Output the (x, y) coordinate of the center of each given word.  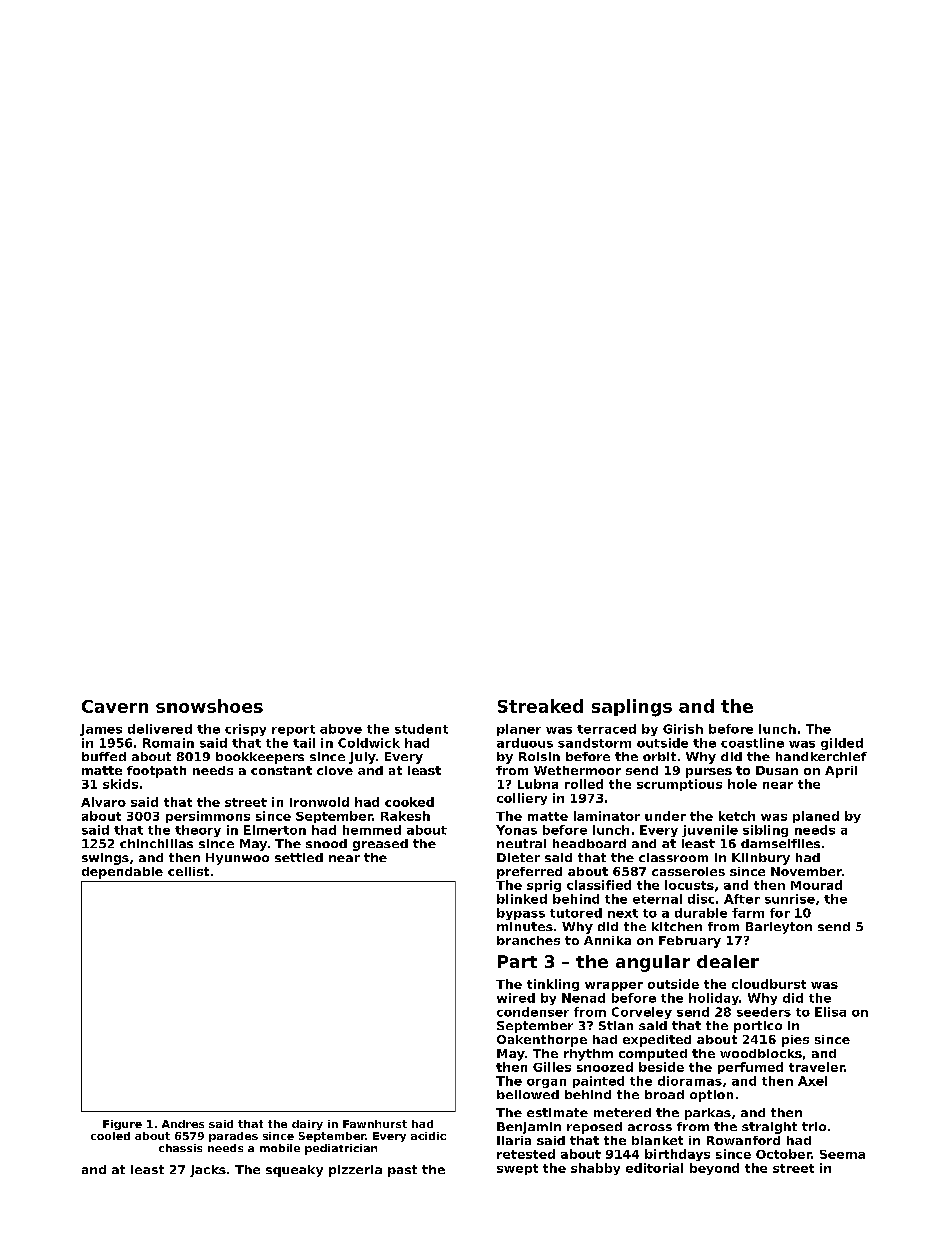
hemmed (372, 830)
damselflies (780, 843)
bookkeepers (260, 758)
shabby (595, 1169)
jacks (208, 1171)
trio (814, 1126)
